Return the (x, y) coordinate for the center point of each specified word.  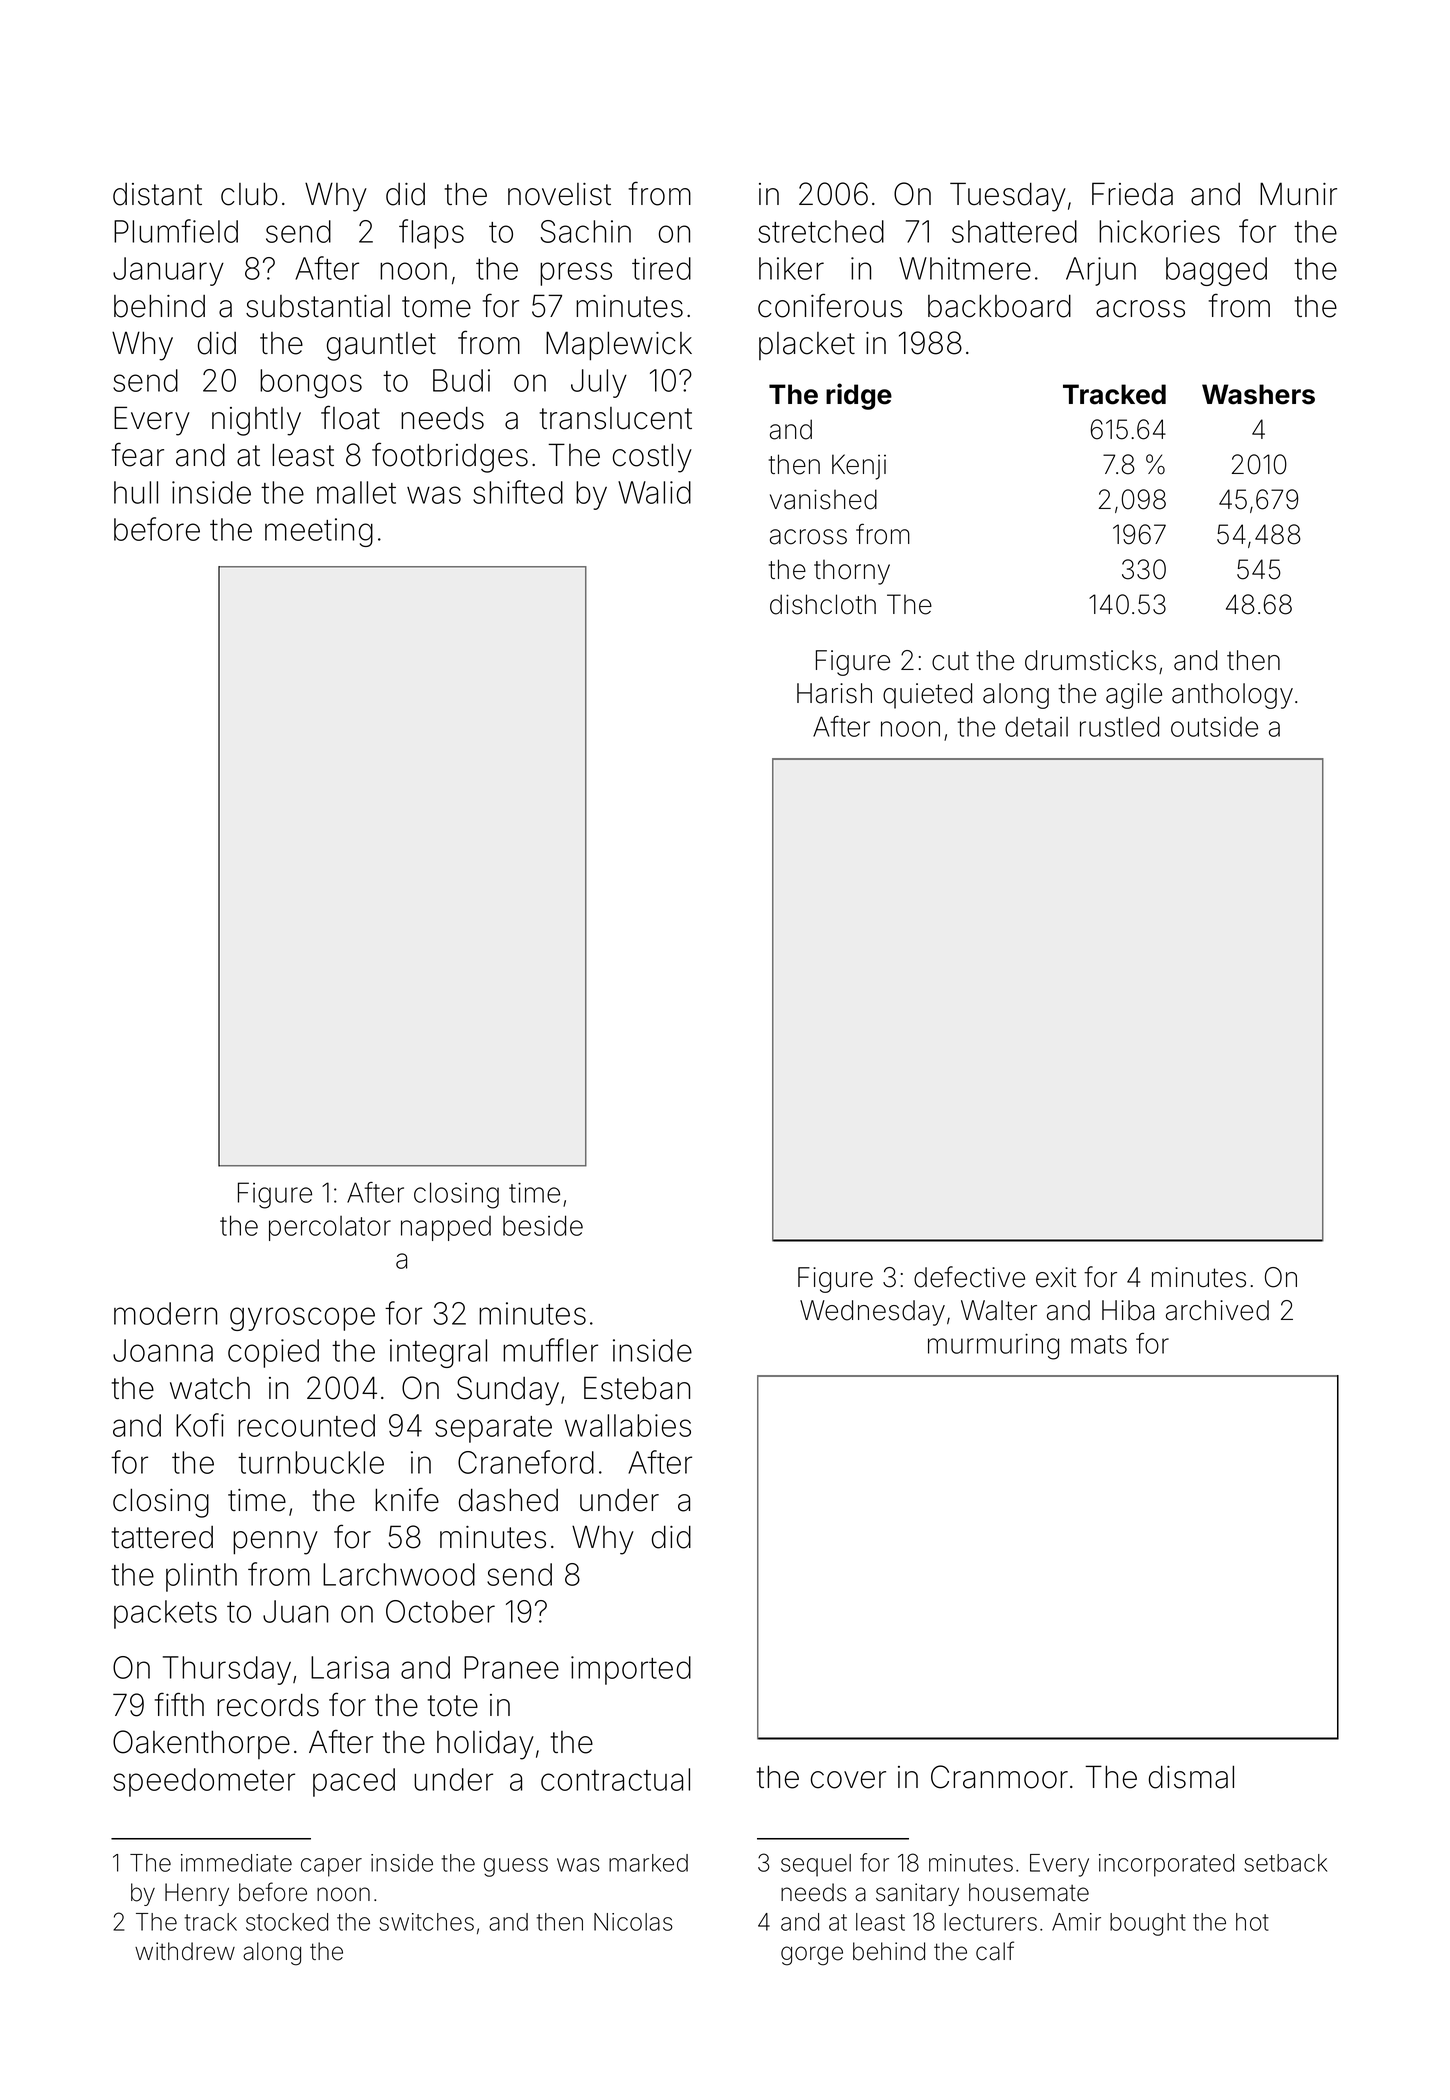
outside (1214, 727)
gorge (812, 1956)
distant (157, 194)
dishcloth (823, 604)
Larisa (350, 1667)
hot (1252, 1922)
